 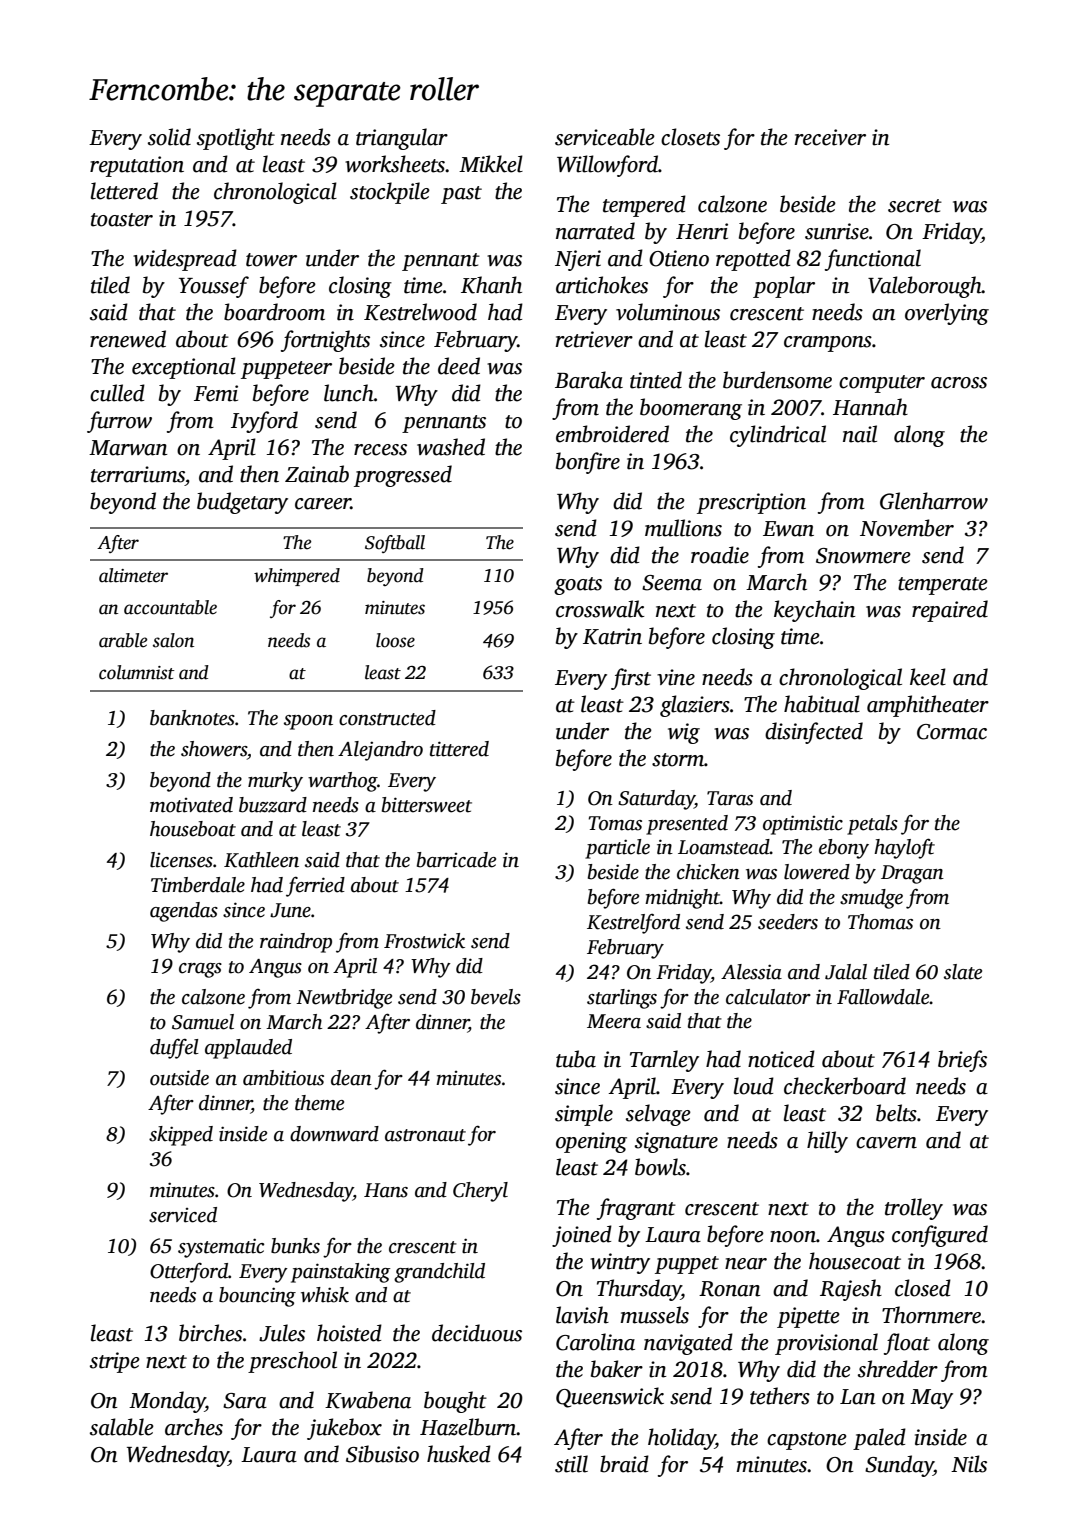 What do you see at coordinates (672, 583) in the page?
I see `Seema` at bounding box center [672, 583].
